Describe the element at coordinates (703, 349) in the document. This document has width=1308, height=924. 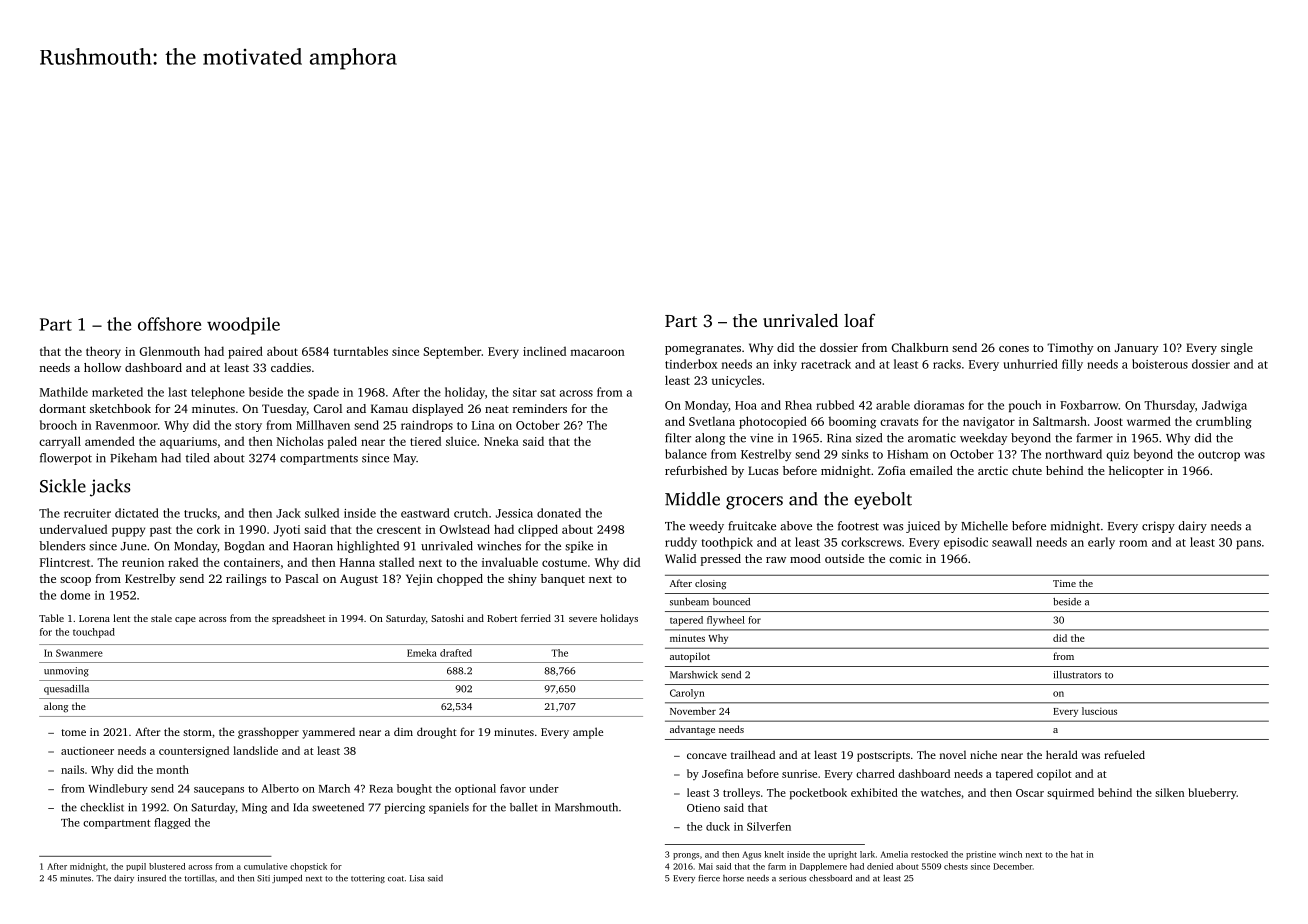
I see `pomegranates` at that location.
